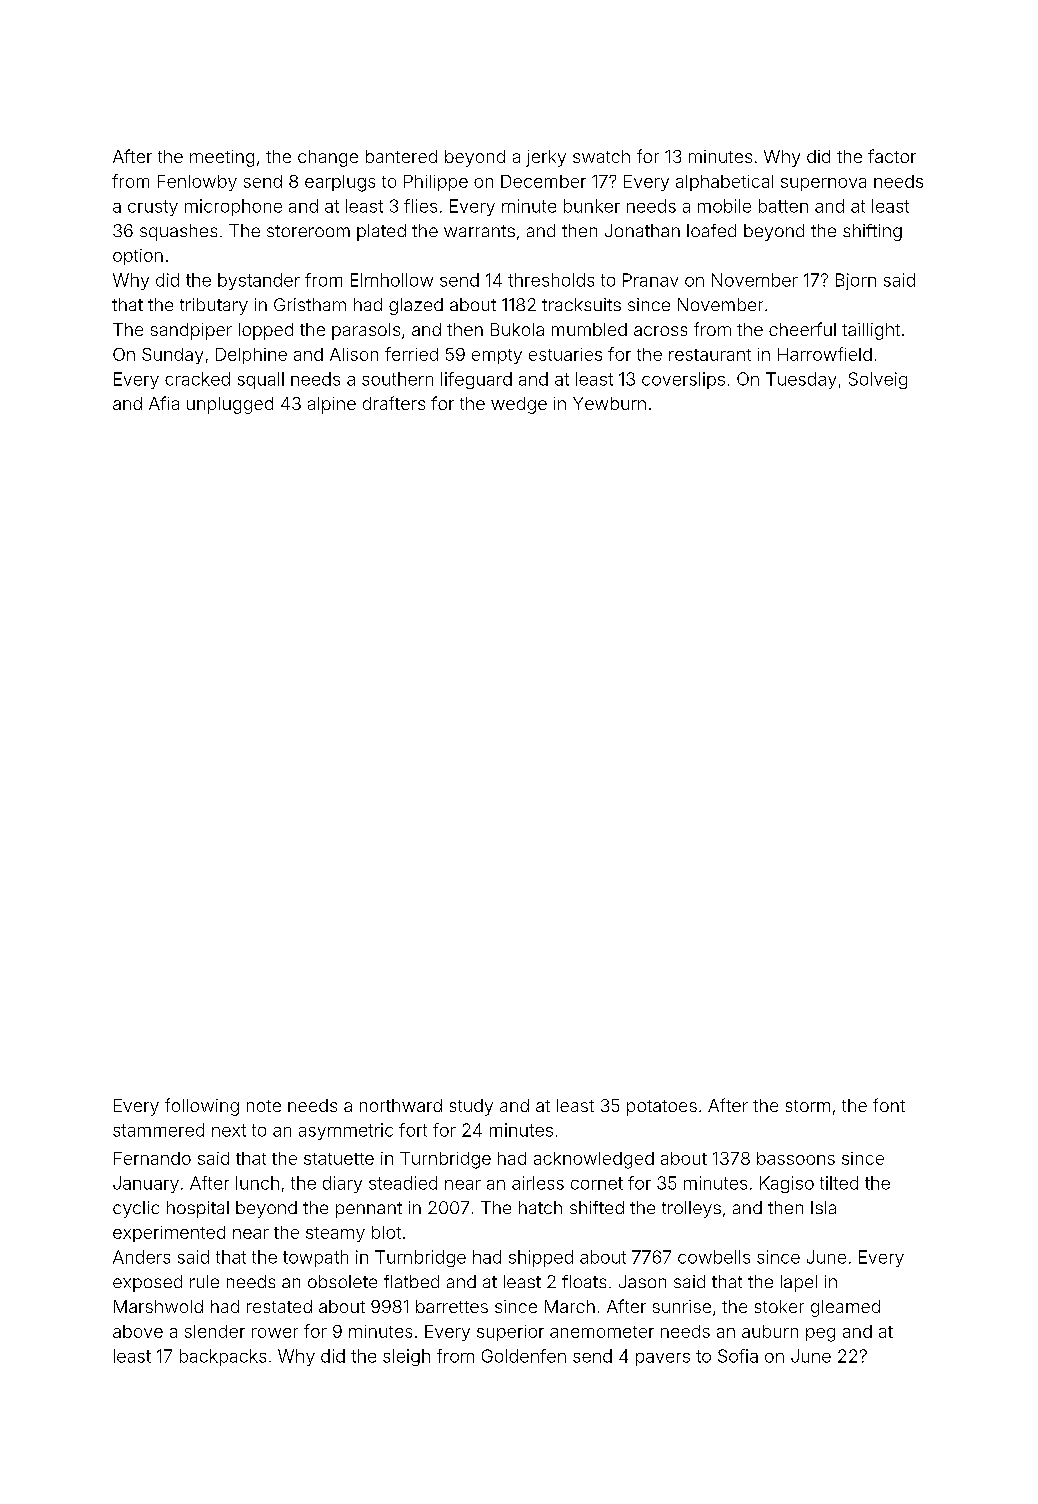 The width and height of the screenshot is (1038, 1504). Describe the element at coordinates (551, 280) in the screenshot. I see `thresholds` at that location.
